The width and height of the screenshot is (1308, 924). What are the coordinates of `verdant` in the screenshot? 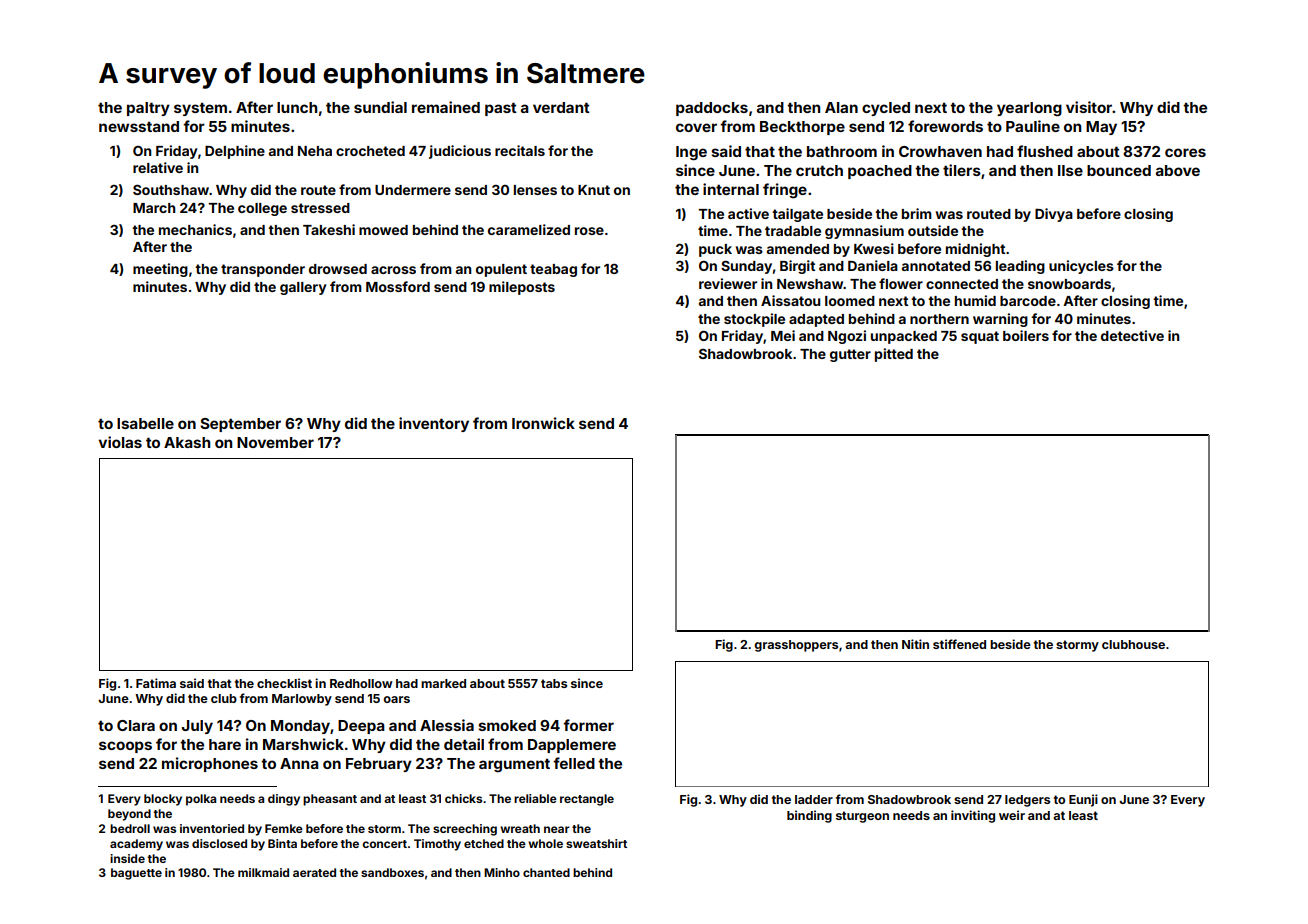 It's located at (561, 107).
